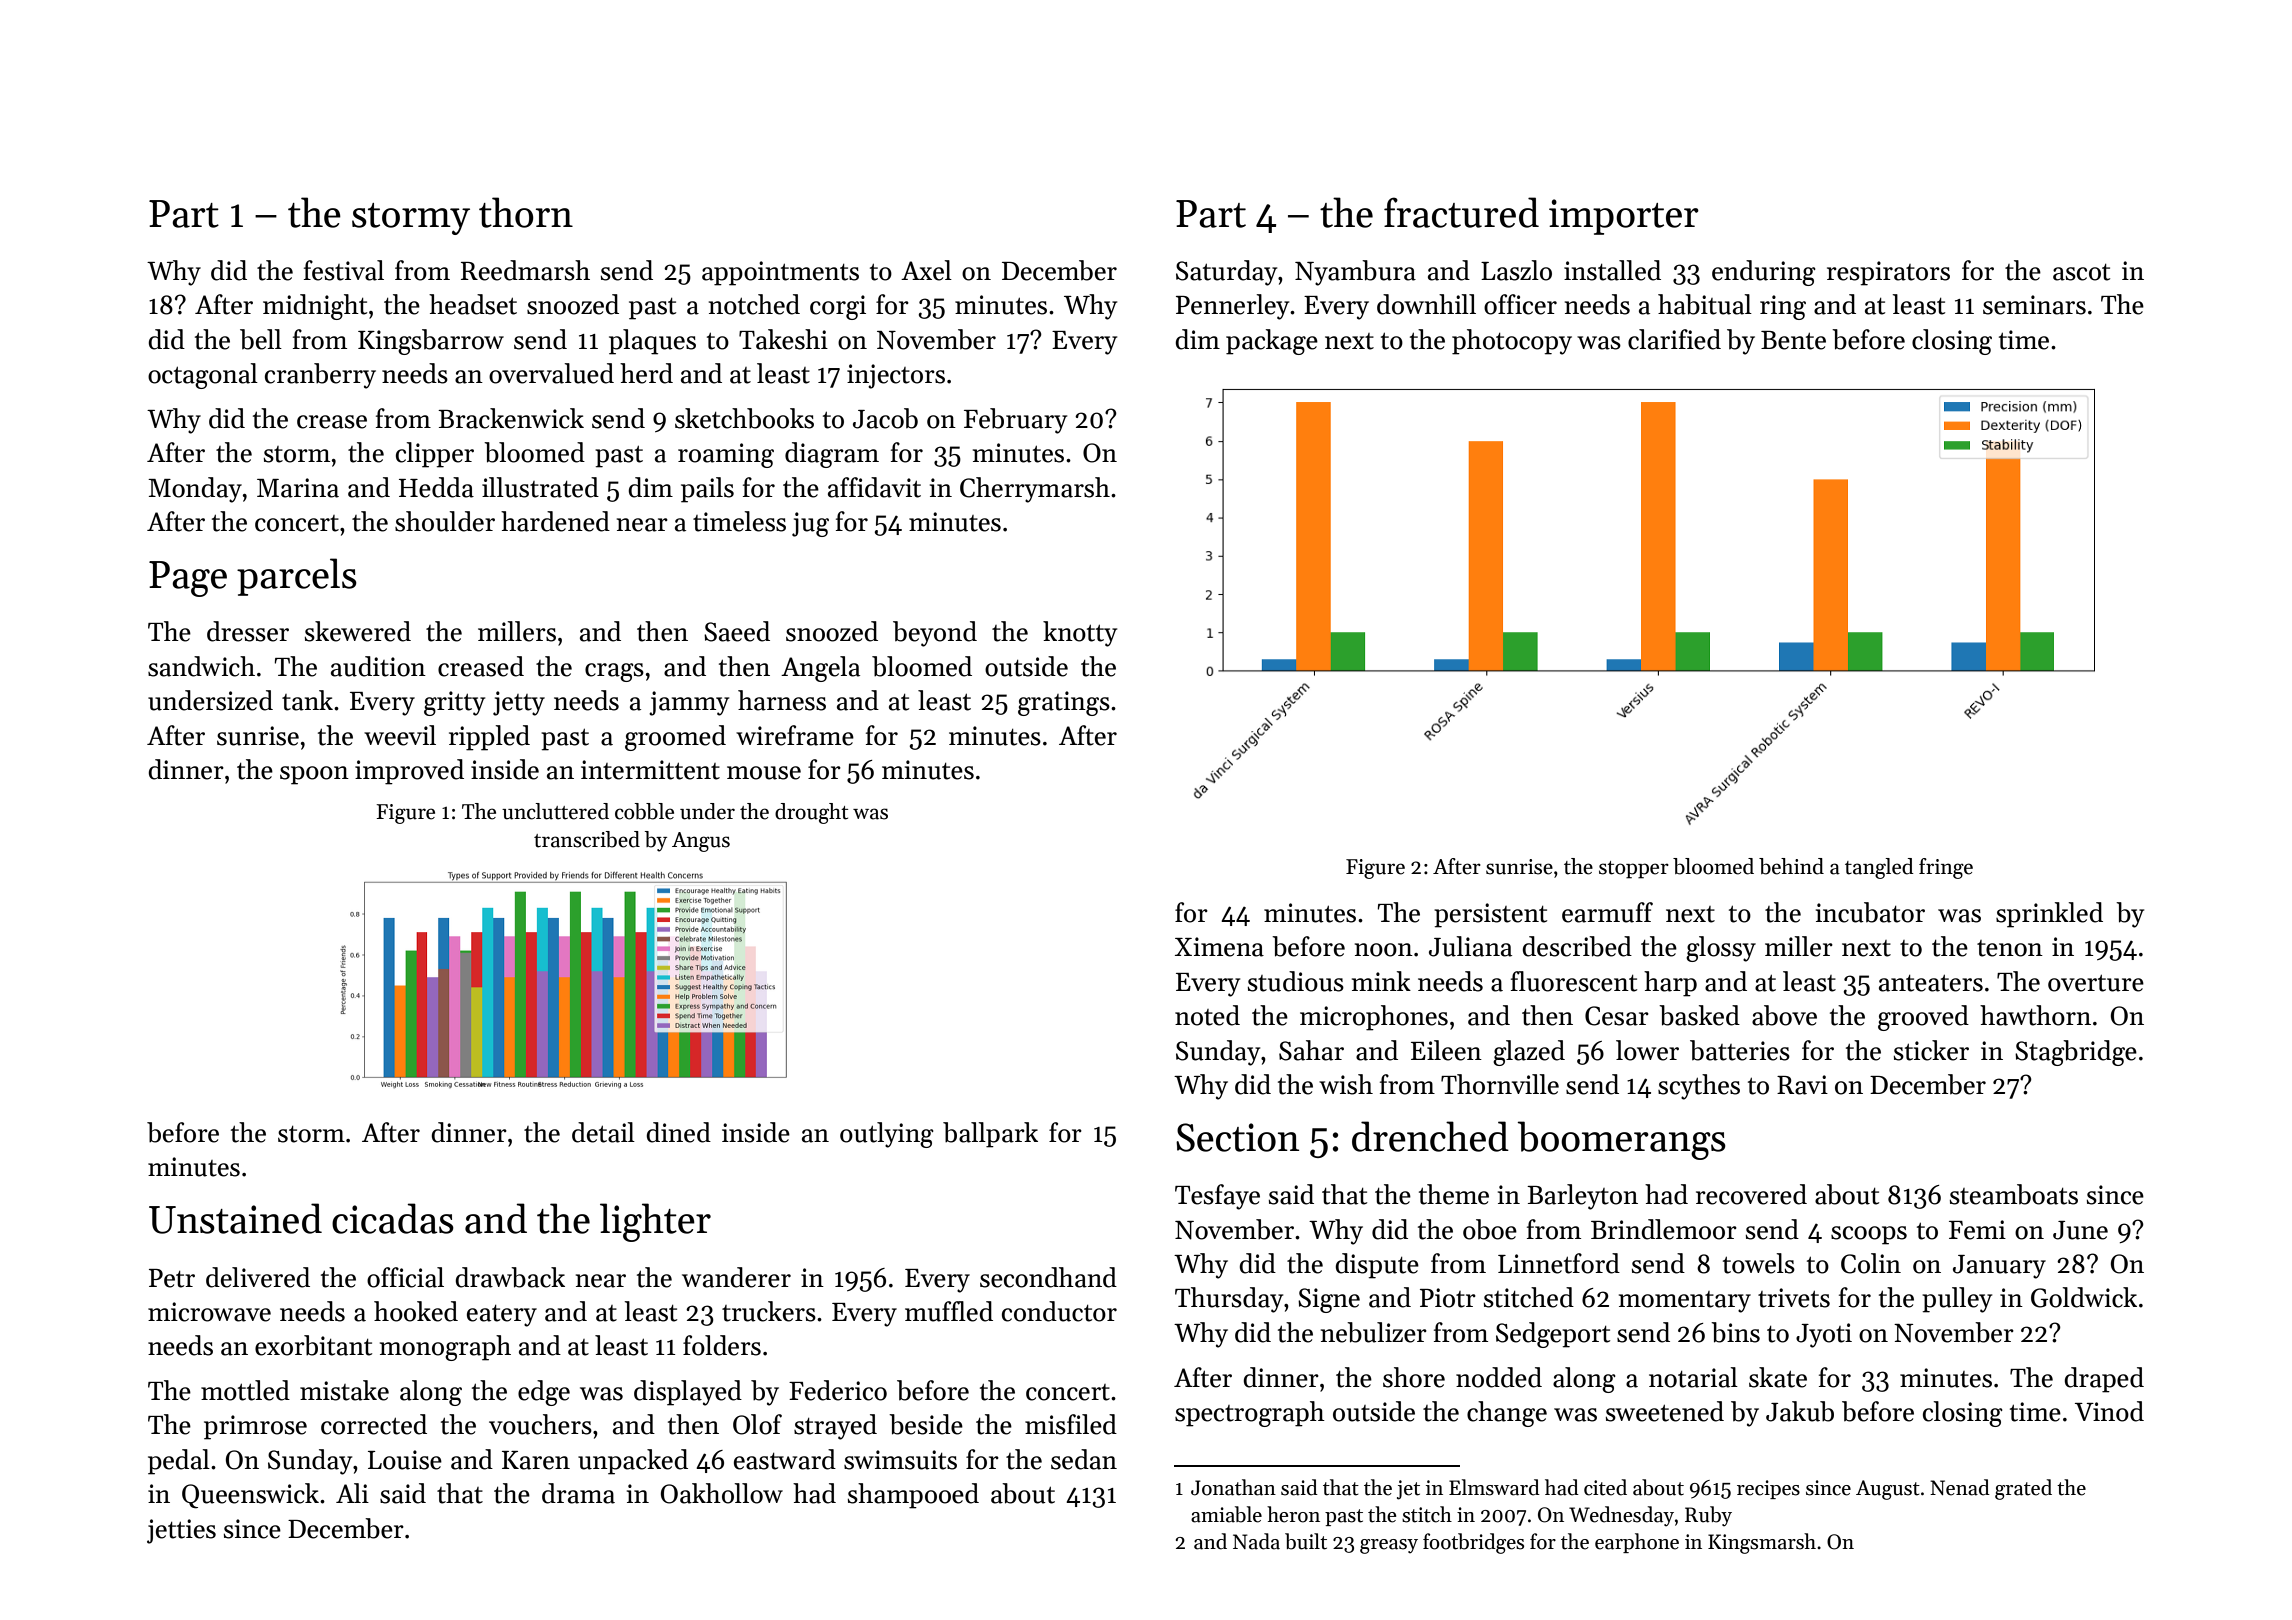 The image size is (2292, 1620). What do you see at coordinates (1612, 270) in the image?
I see `installed` at bounding box center [1612, 270].
